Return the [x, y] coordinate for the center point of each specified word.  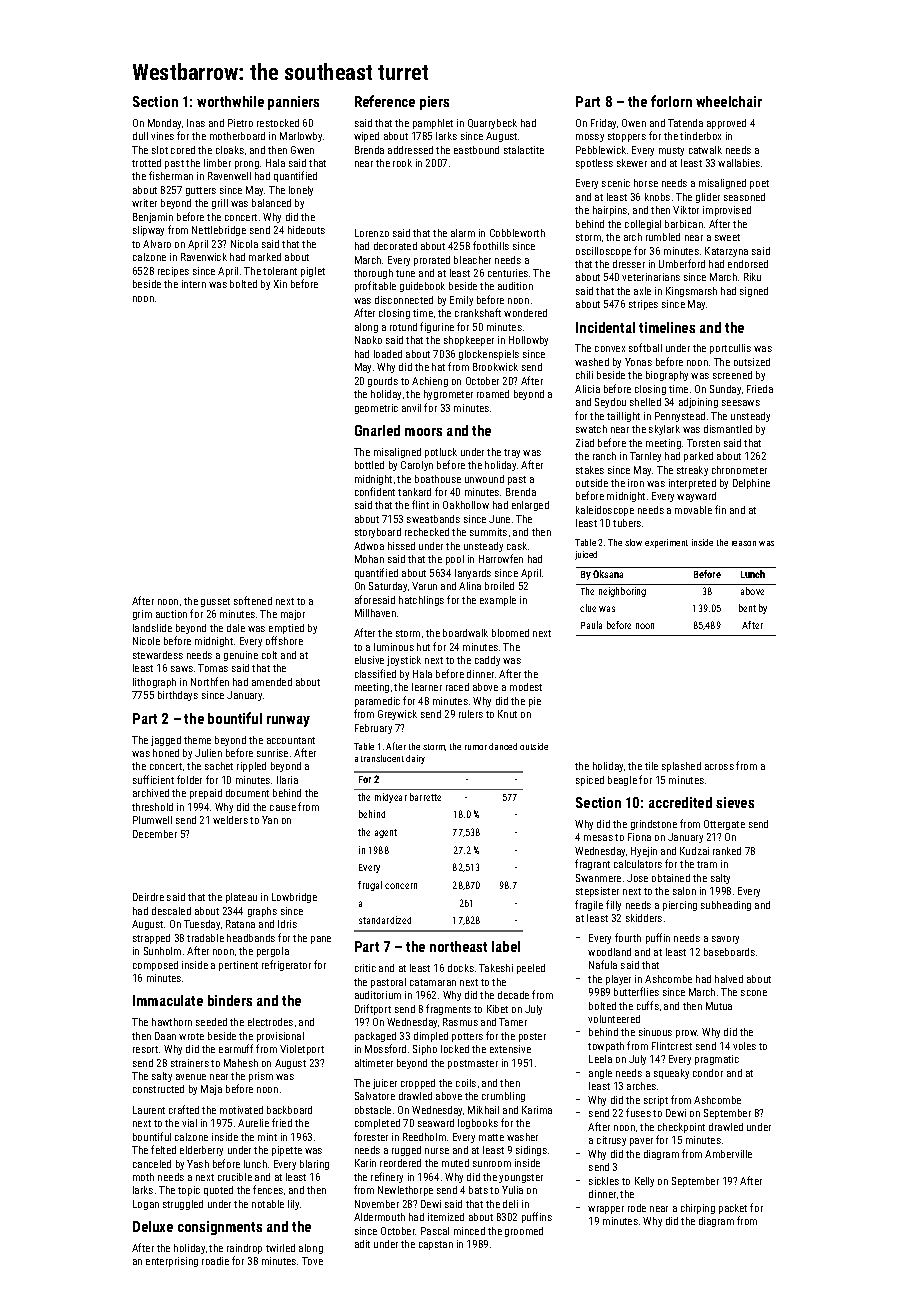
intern [194, 284]
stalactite [524, 150]
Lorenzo [372, 233]
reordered [400, 1163]
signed [754, 292]
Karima [537, 1110]
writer [144, 203]
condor [708, 1073]
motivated [241, 1110]
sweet [727, 237]
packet [733, 1209]
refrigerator [286, 965]
